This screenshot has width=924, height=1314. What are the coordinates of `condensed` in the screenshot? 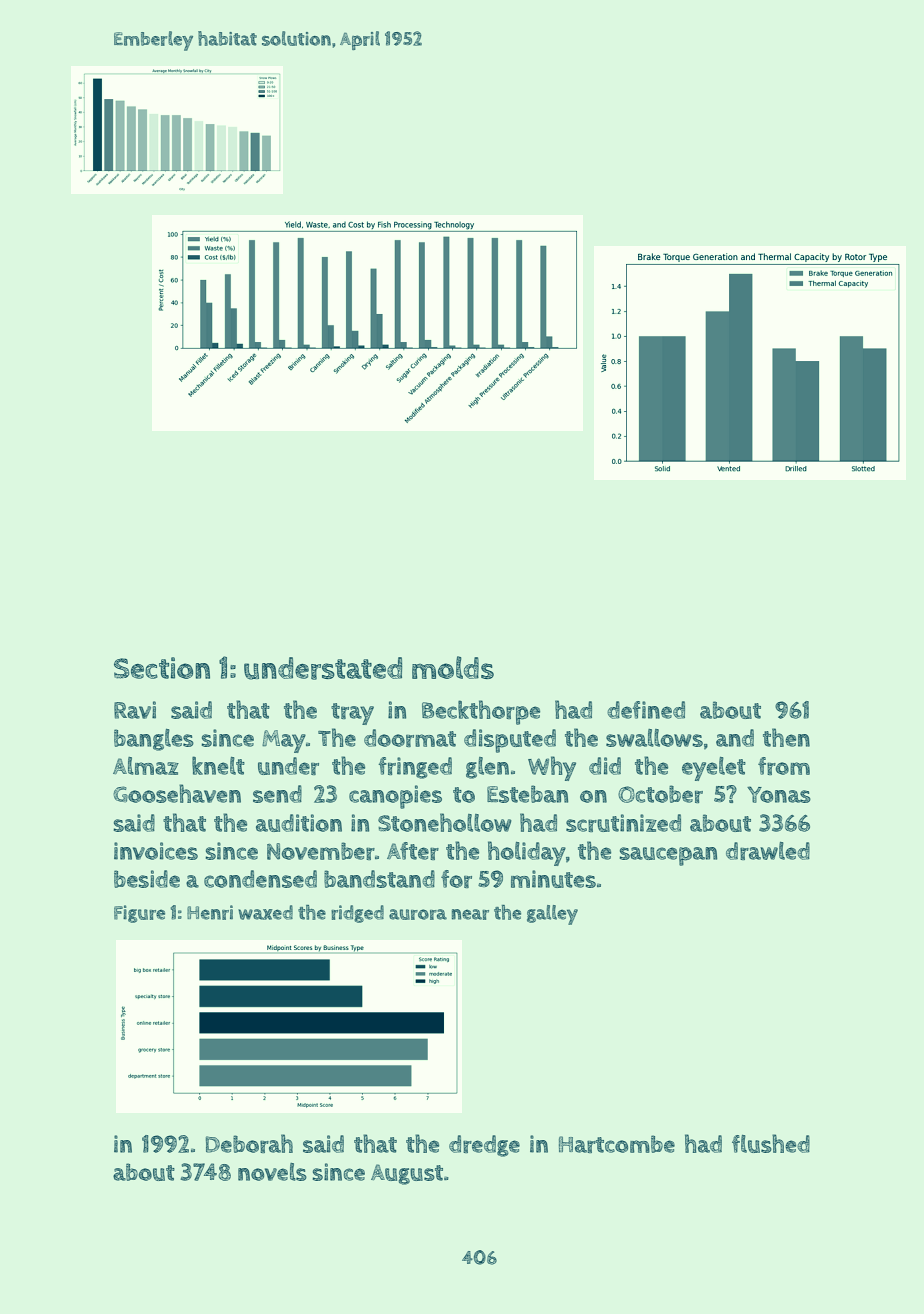 It's located at (260, 879).
